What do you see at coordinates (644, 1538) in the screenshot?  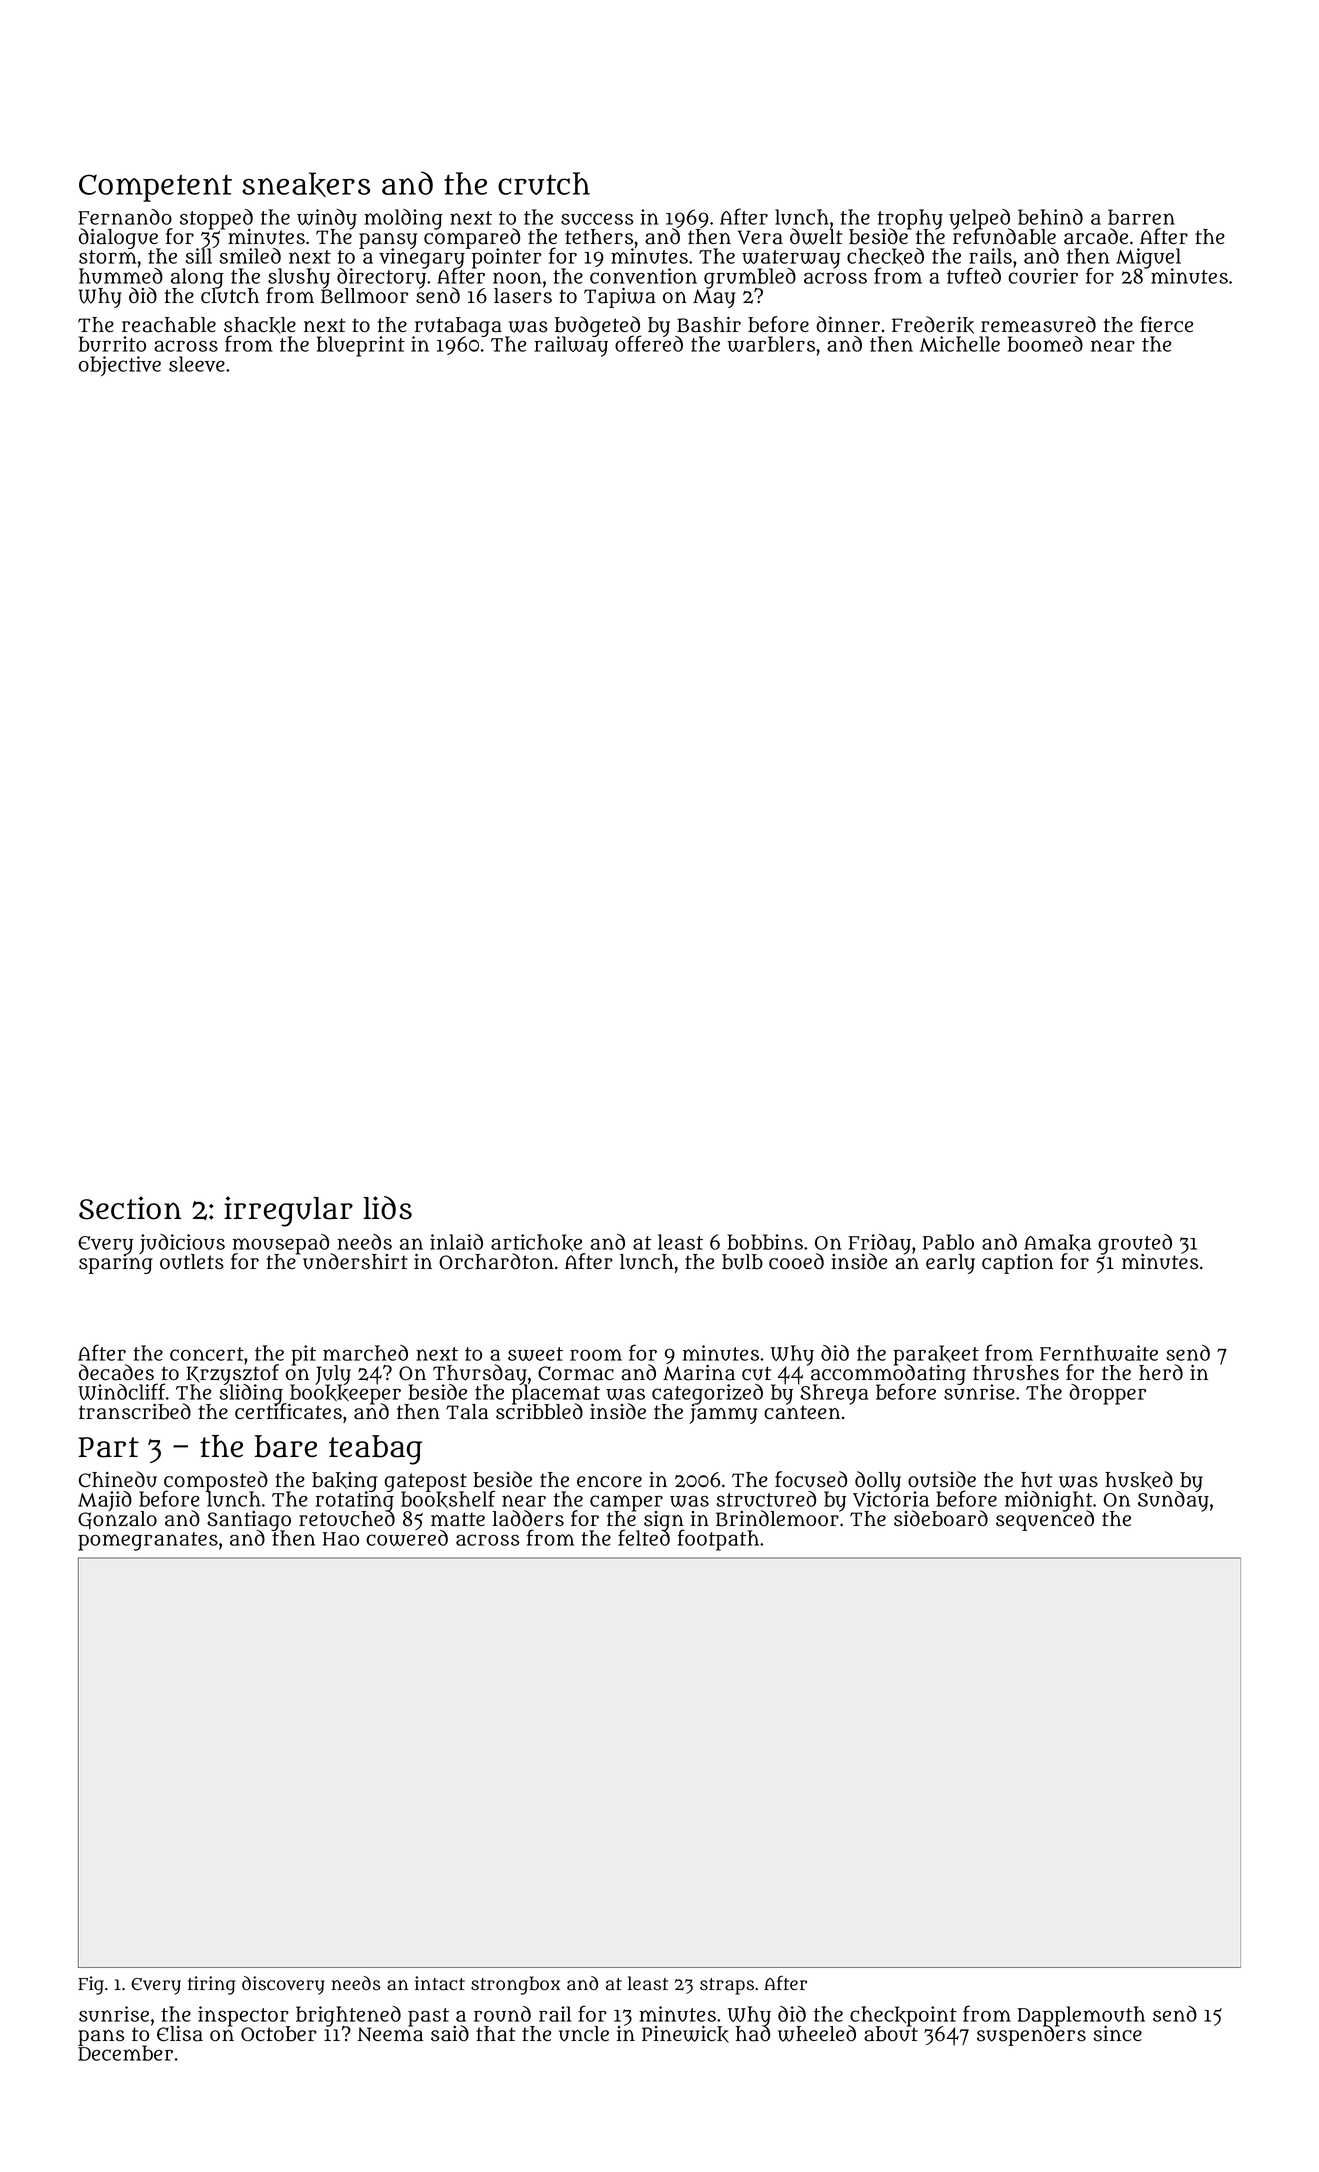 I see `felted` at bounding box center [644, 1538].
